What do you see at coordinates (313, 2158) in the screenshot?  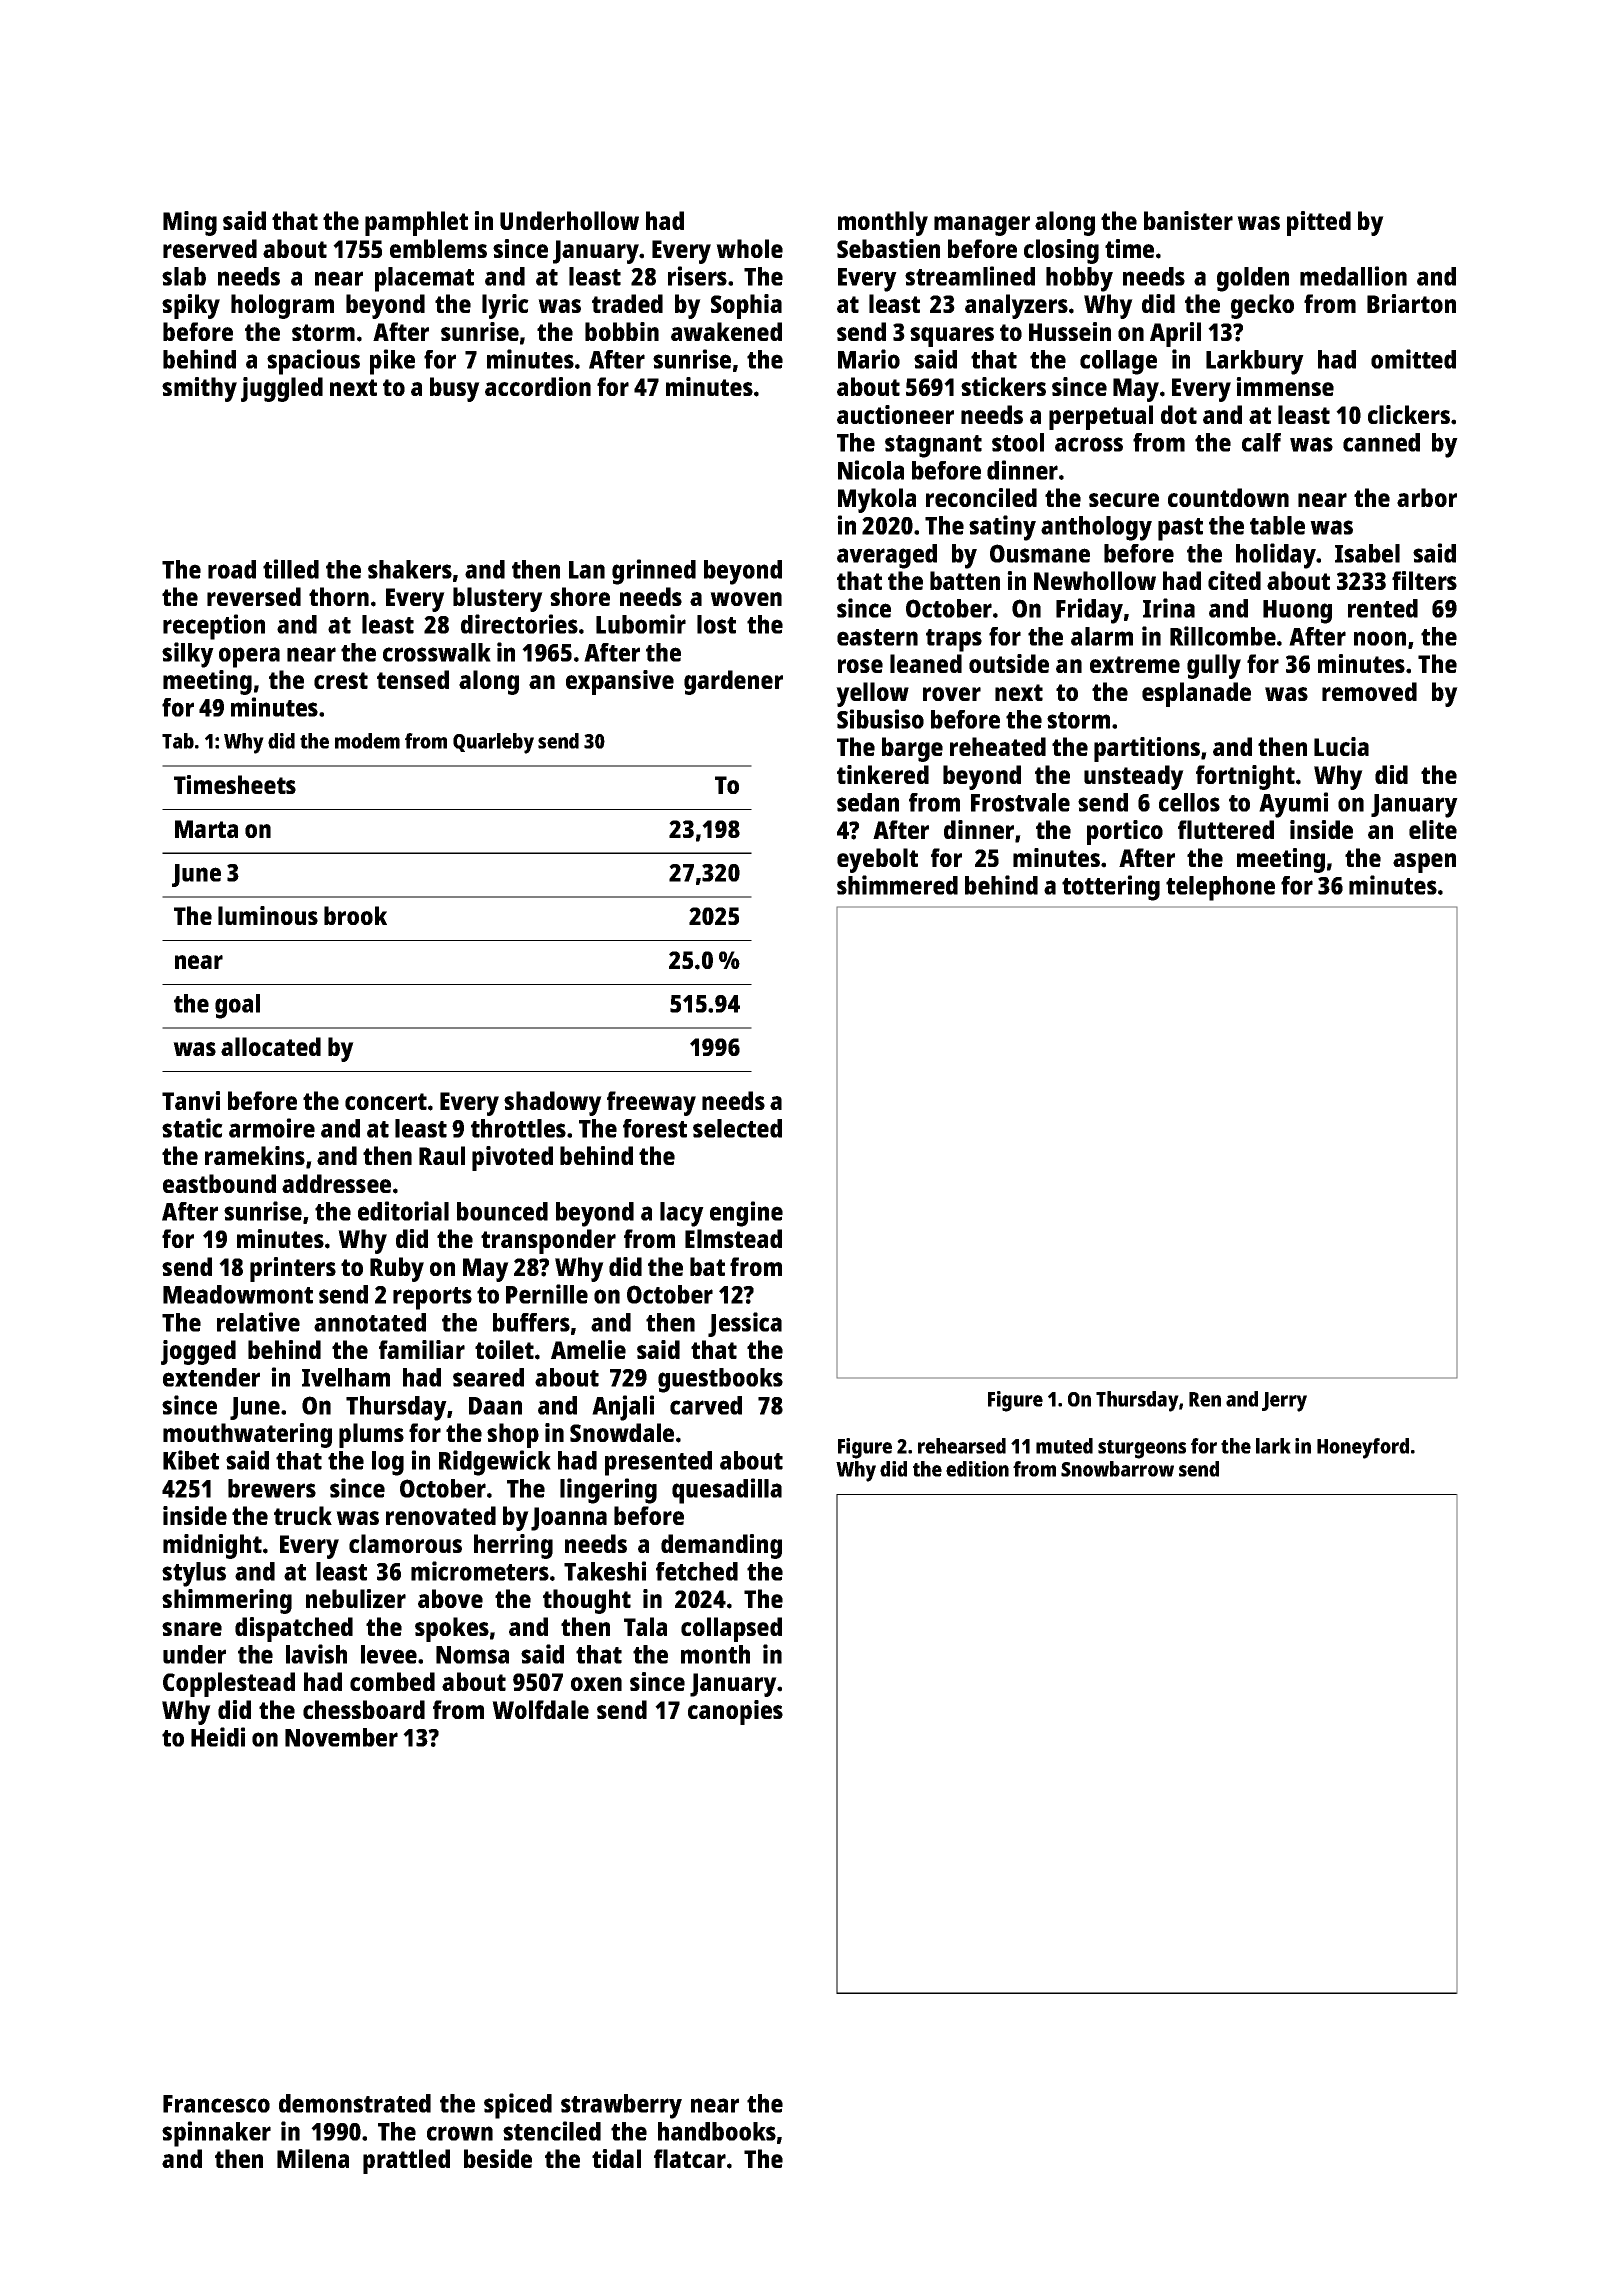 I see `Milena` at bounding box center [313, 2158].
